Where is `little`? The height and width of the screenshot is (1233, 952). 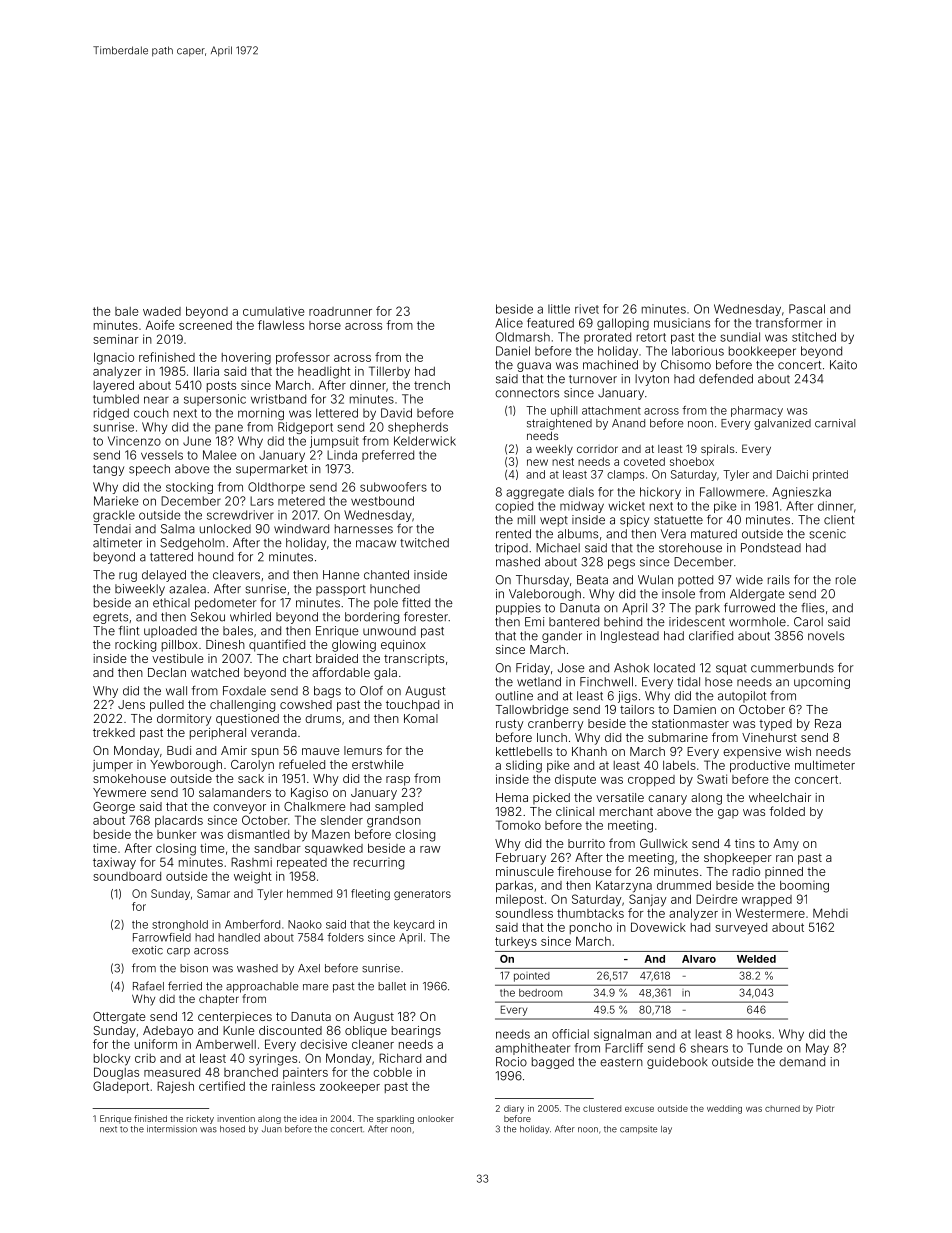 little is located at coordinates (559, 309).
